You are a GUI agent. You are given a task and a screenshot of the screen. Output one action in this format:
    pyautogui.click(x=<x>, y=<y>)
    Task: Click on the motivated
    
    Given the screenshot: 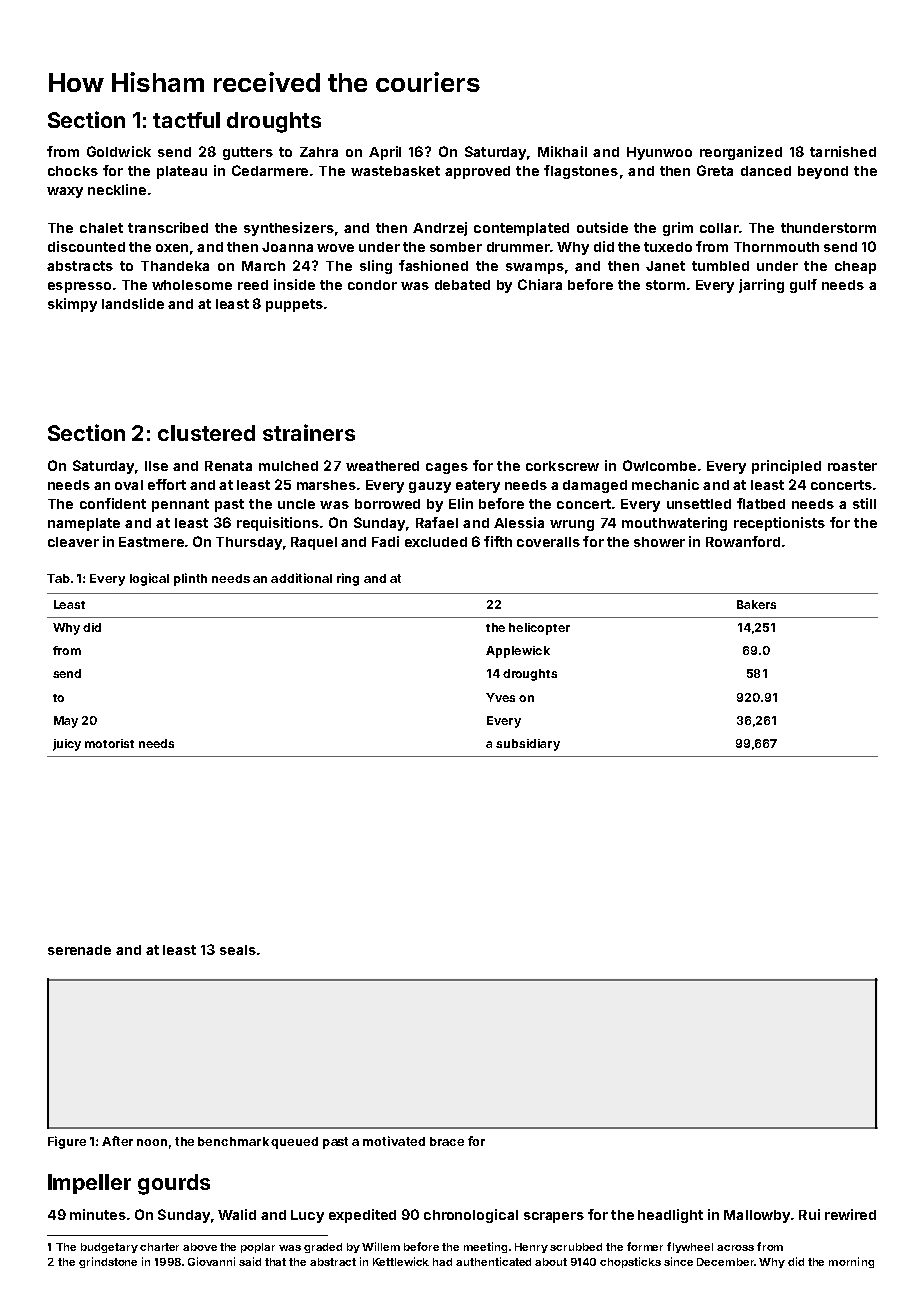 What is the action you would take?
    pyautogui.click(x=394, y=1141)
